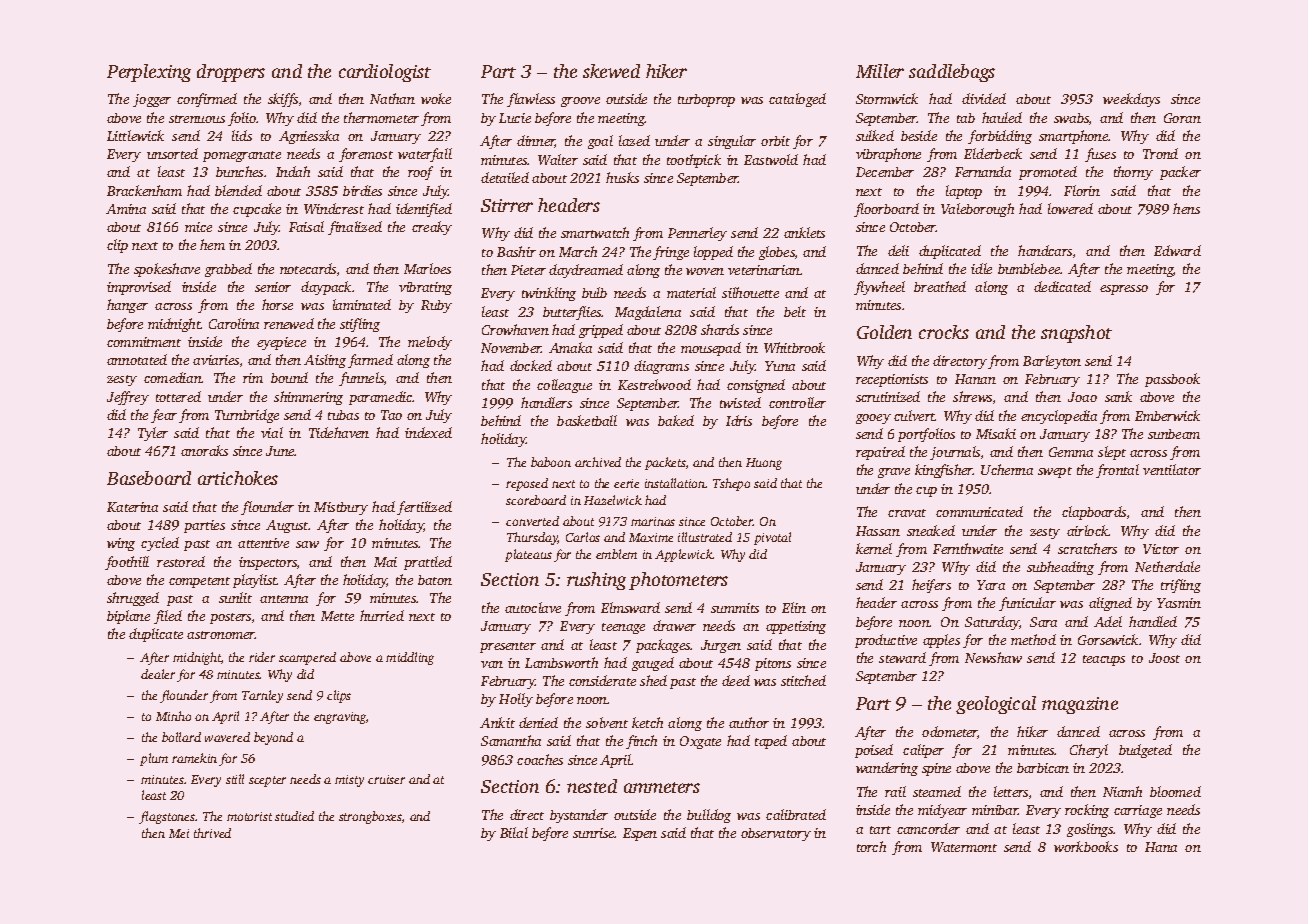  Describe the element at coordinates (308, 268) in the screenshot. I see `notecards` at that location.
